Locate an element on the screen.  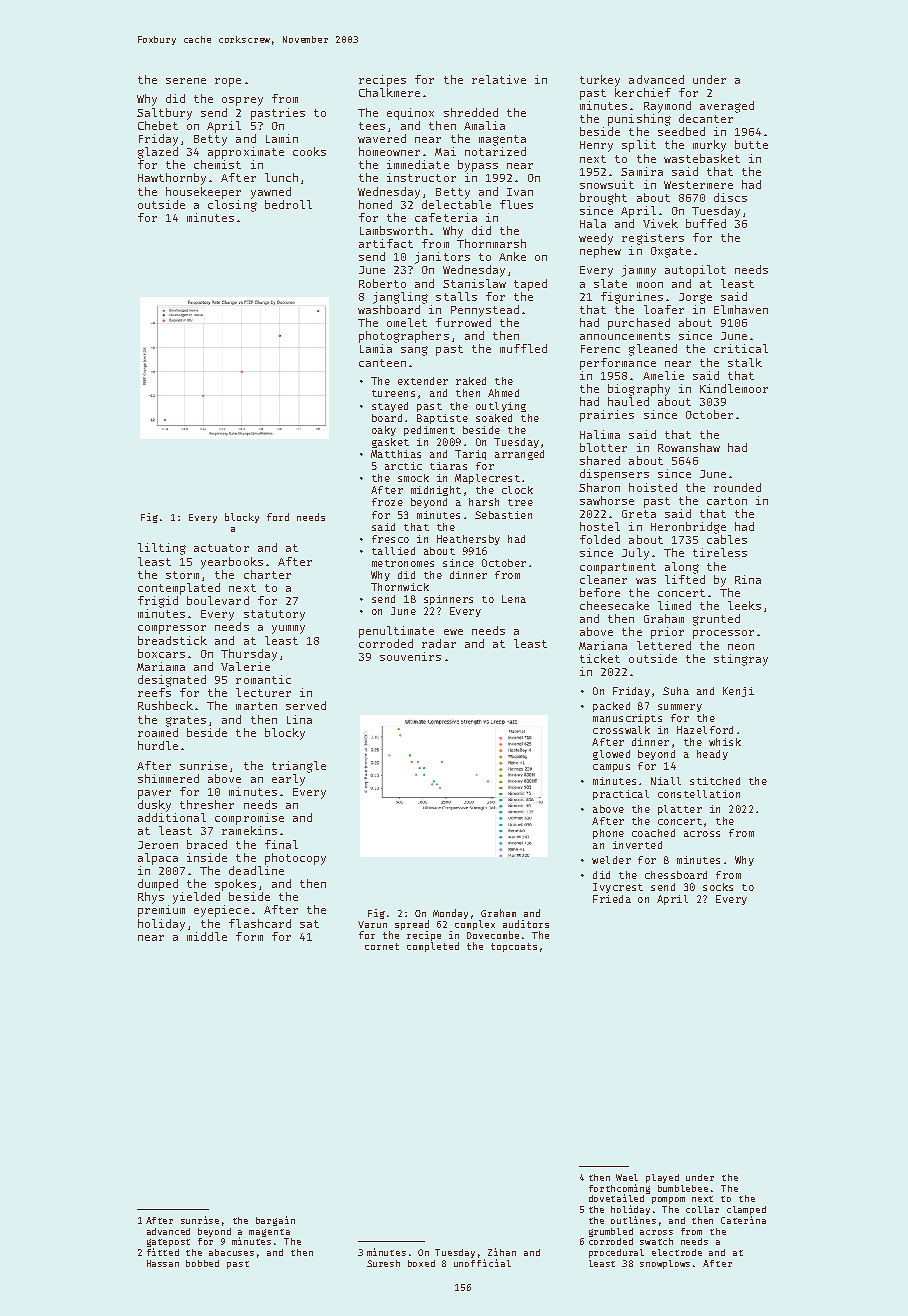
Suresh is located at coordinates (383, 1263).
